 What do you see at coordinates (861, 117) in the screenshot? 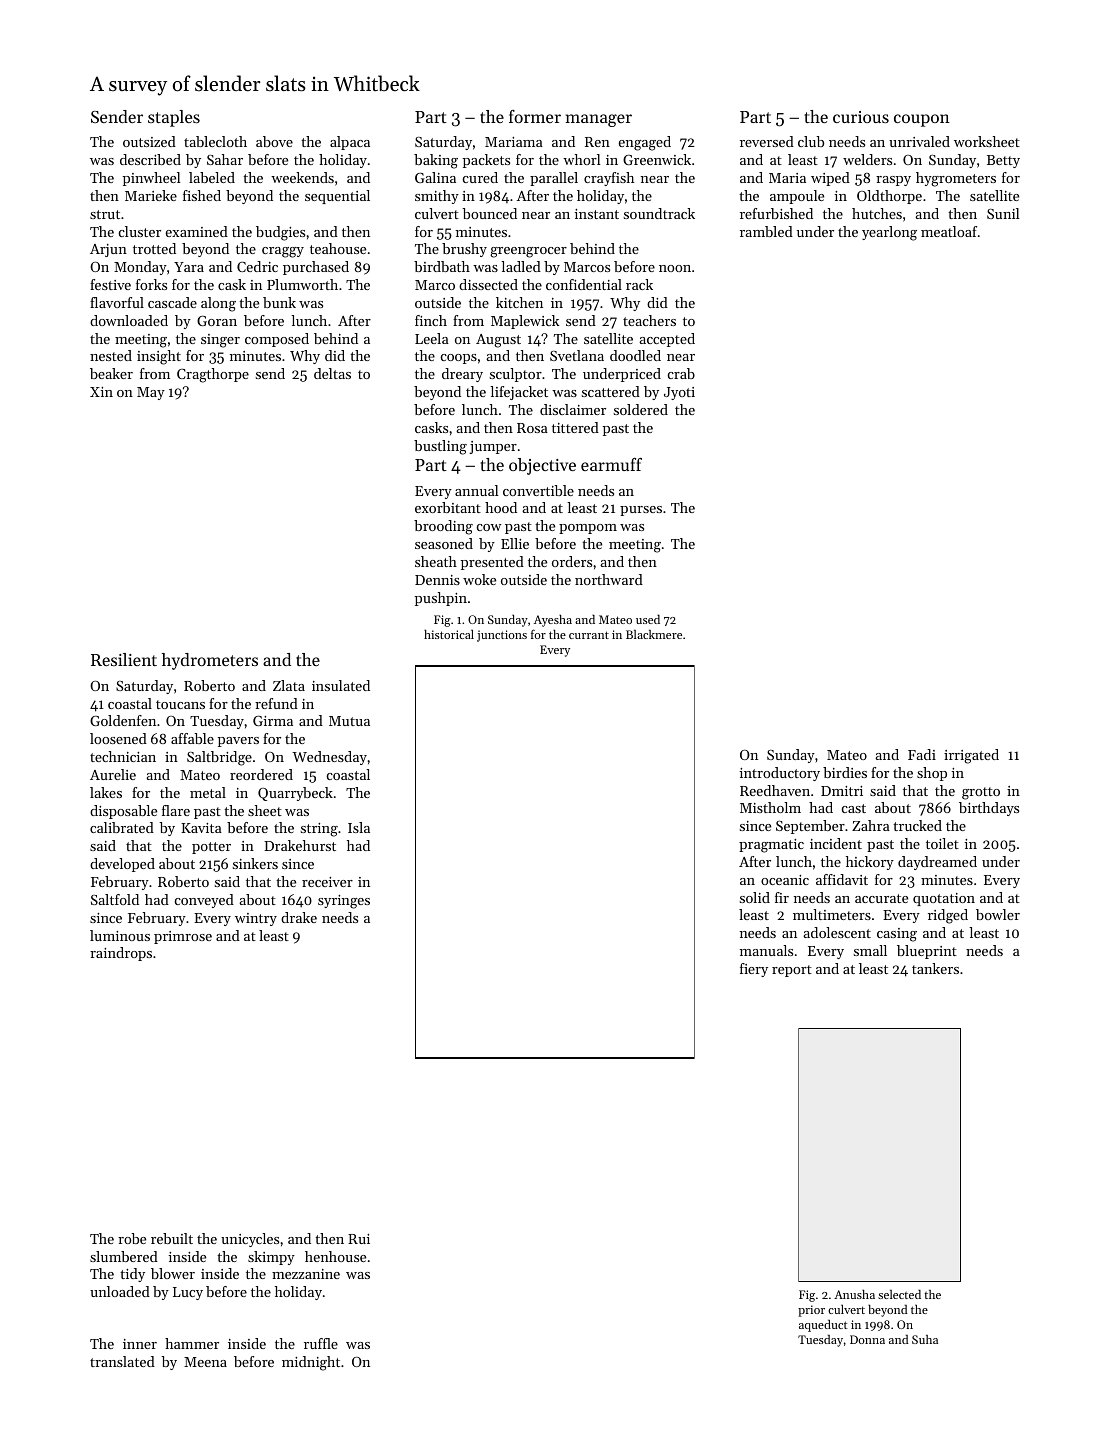
I see `curious` at bounding box center [861, 117].
